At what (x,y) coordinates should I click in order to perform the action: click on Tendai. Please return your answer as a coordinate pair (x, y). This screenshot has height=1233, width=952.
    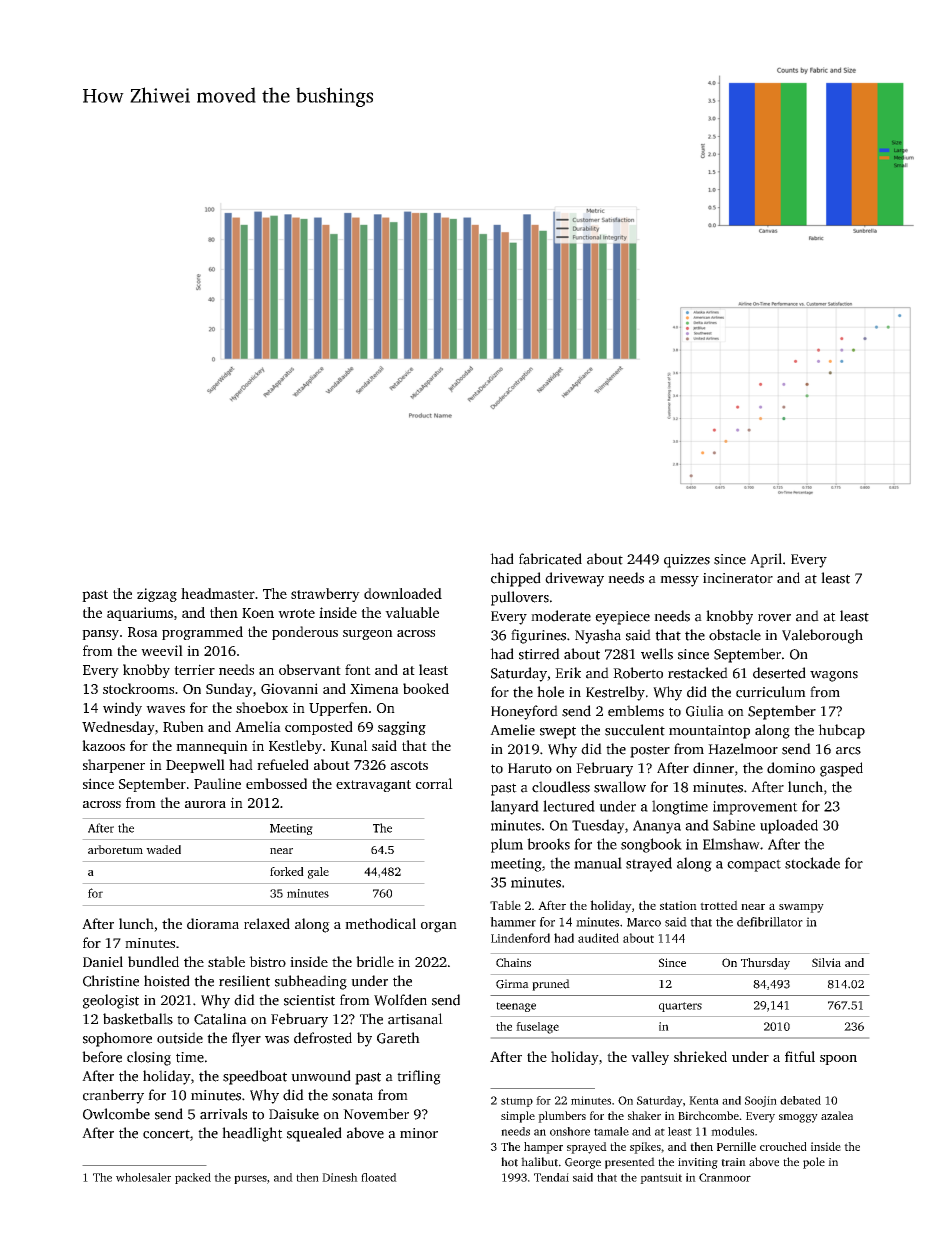
    Looking at the image, I should click on (551, 1177).
